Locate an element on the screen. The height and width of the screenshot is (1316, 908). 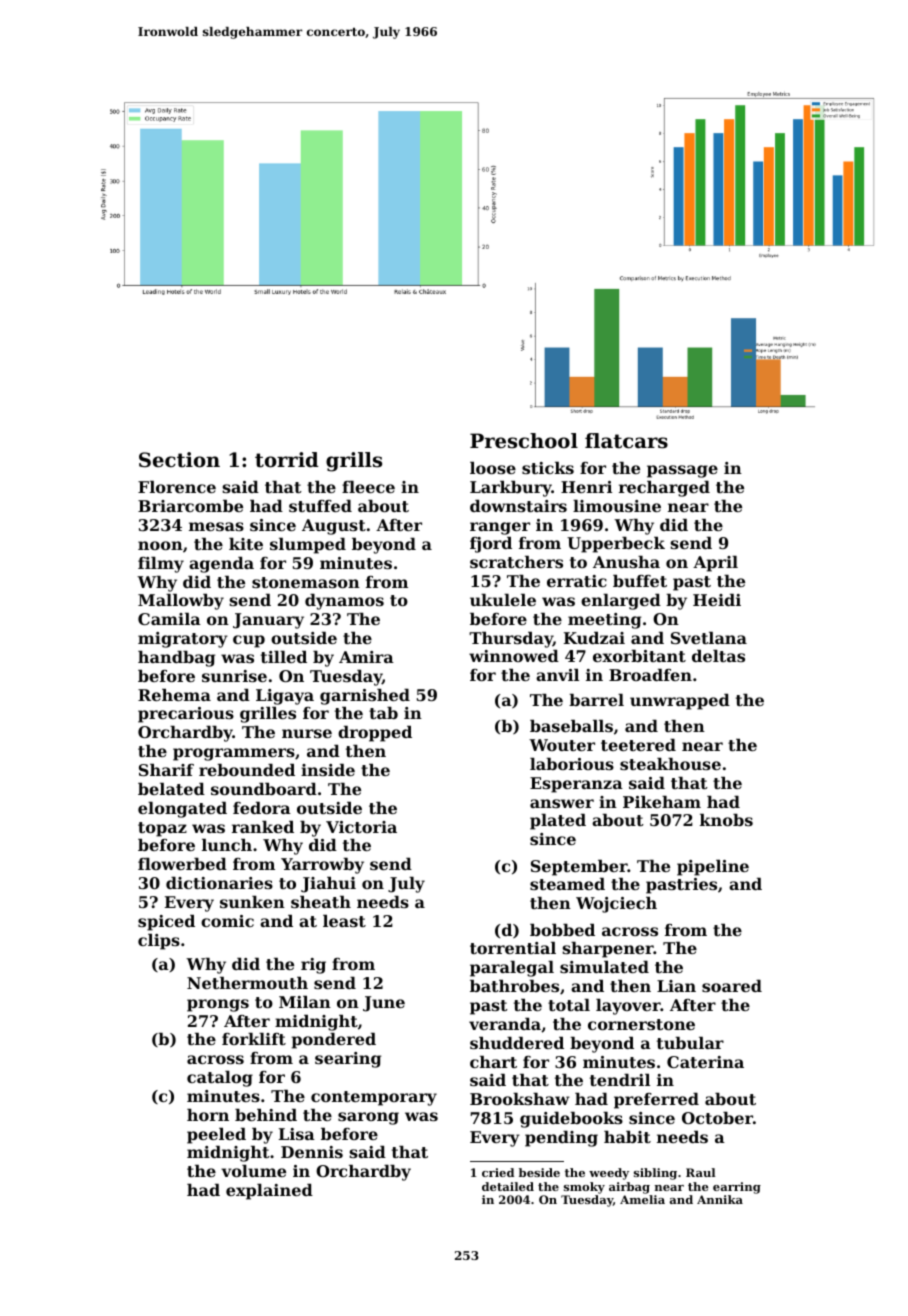
grilles is located at coordinates (268, 715).
